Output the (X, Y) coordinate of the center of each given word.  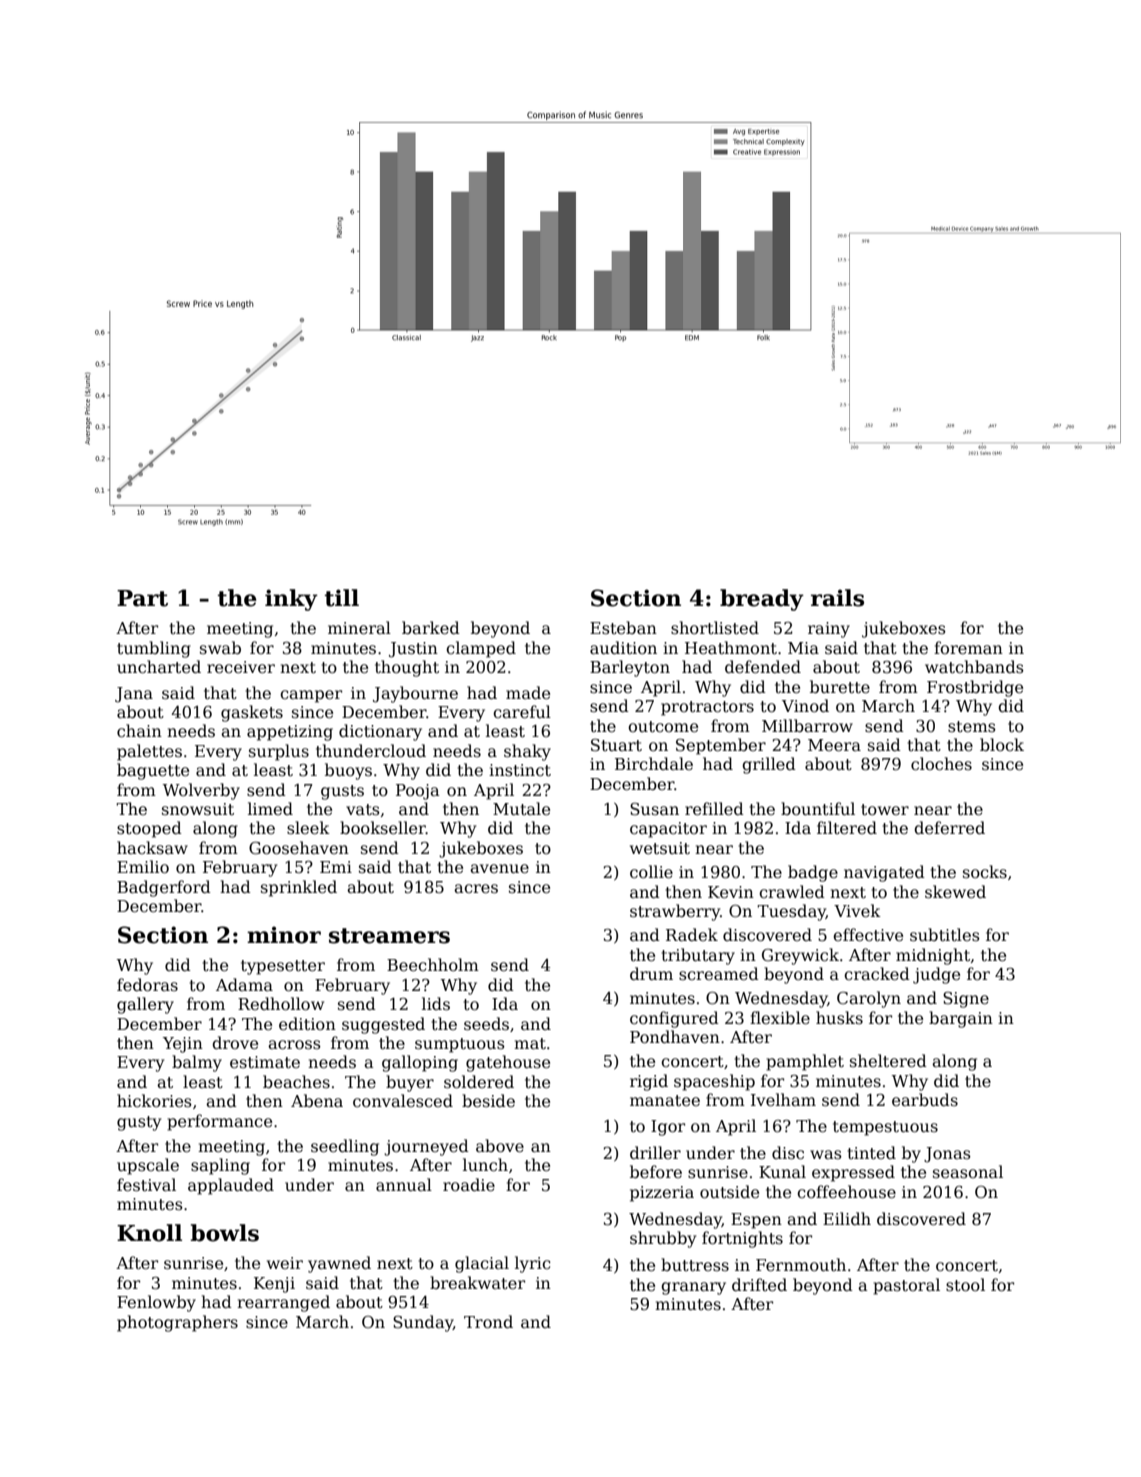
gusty (139, 1123)
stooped (149, 829)
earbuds (925, 1100)
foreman (968, 648)
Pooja (418, 792)
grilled (769, 765)
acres (476, 889)
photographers (177, 1323)
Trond (488, 1322)
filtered (847, 828)
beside (488, 1101)
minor (284, 935)
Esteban (623, 628)
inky (291, 600)
